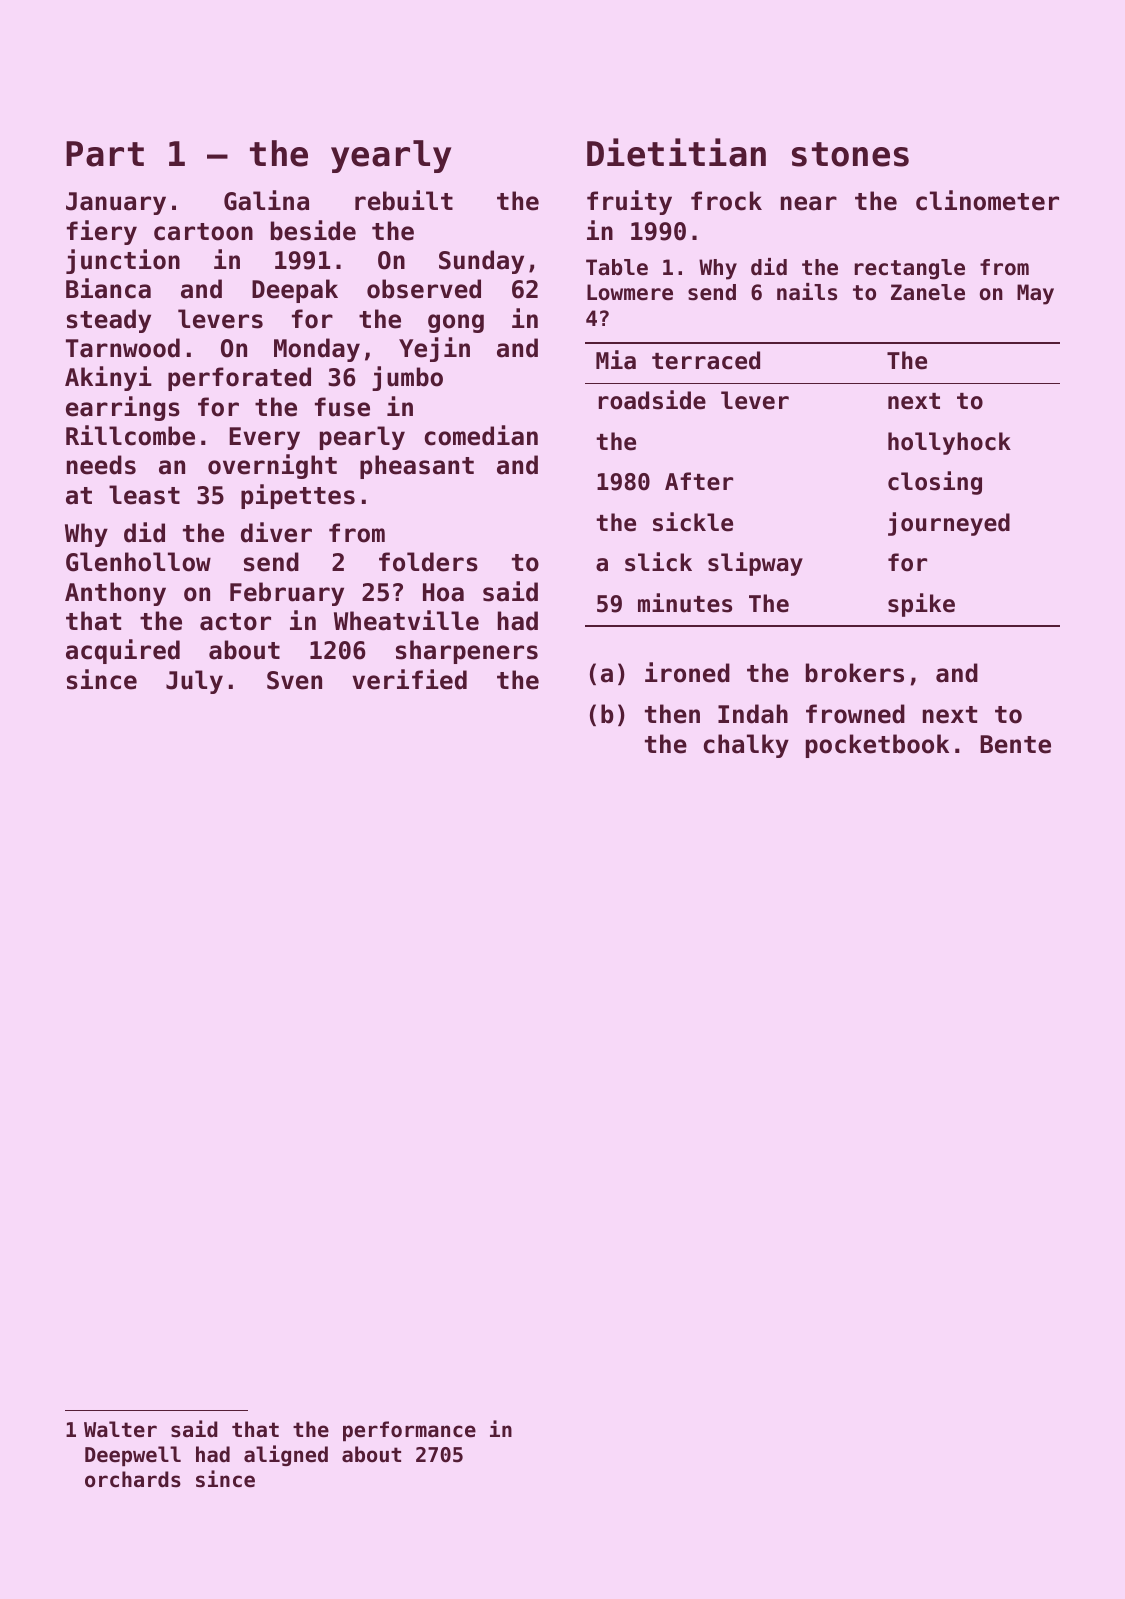  I want to click on July, so click(194, 682).
